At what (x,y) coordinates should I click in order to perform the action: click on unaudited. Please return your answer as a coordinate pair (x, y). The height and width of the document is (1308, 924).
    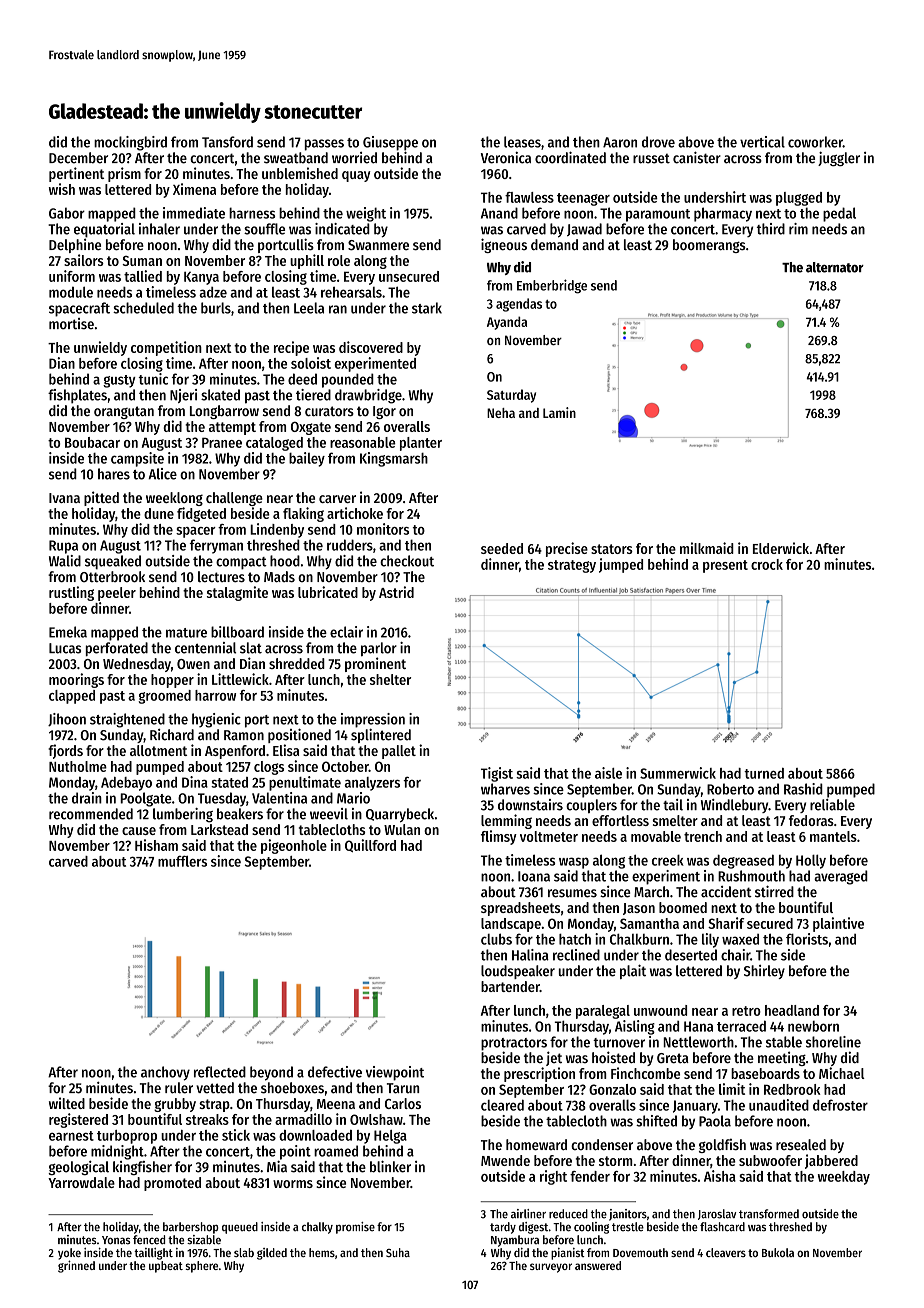
    Looking at the image, I should click on (779, 1105).
